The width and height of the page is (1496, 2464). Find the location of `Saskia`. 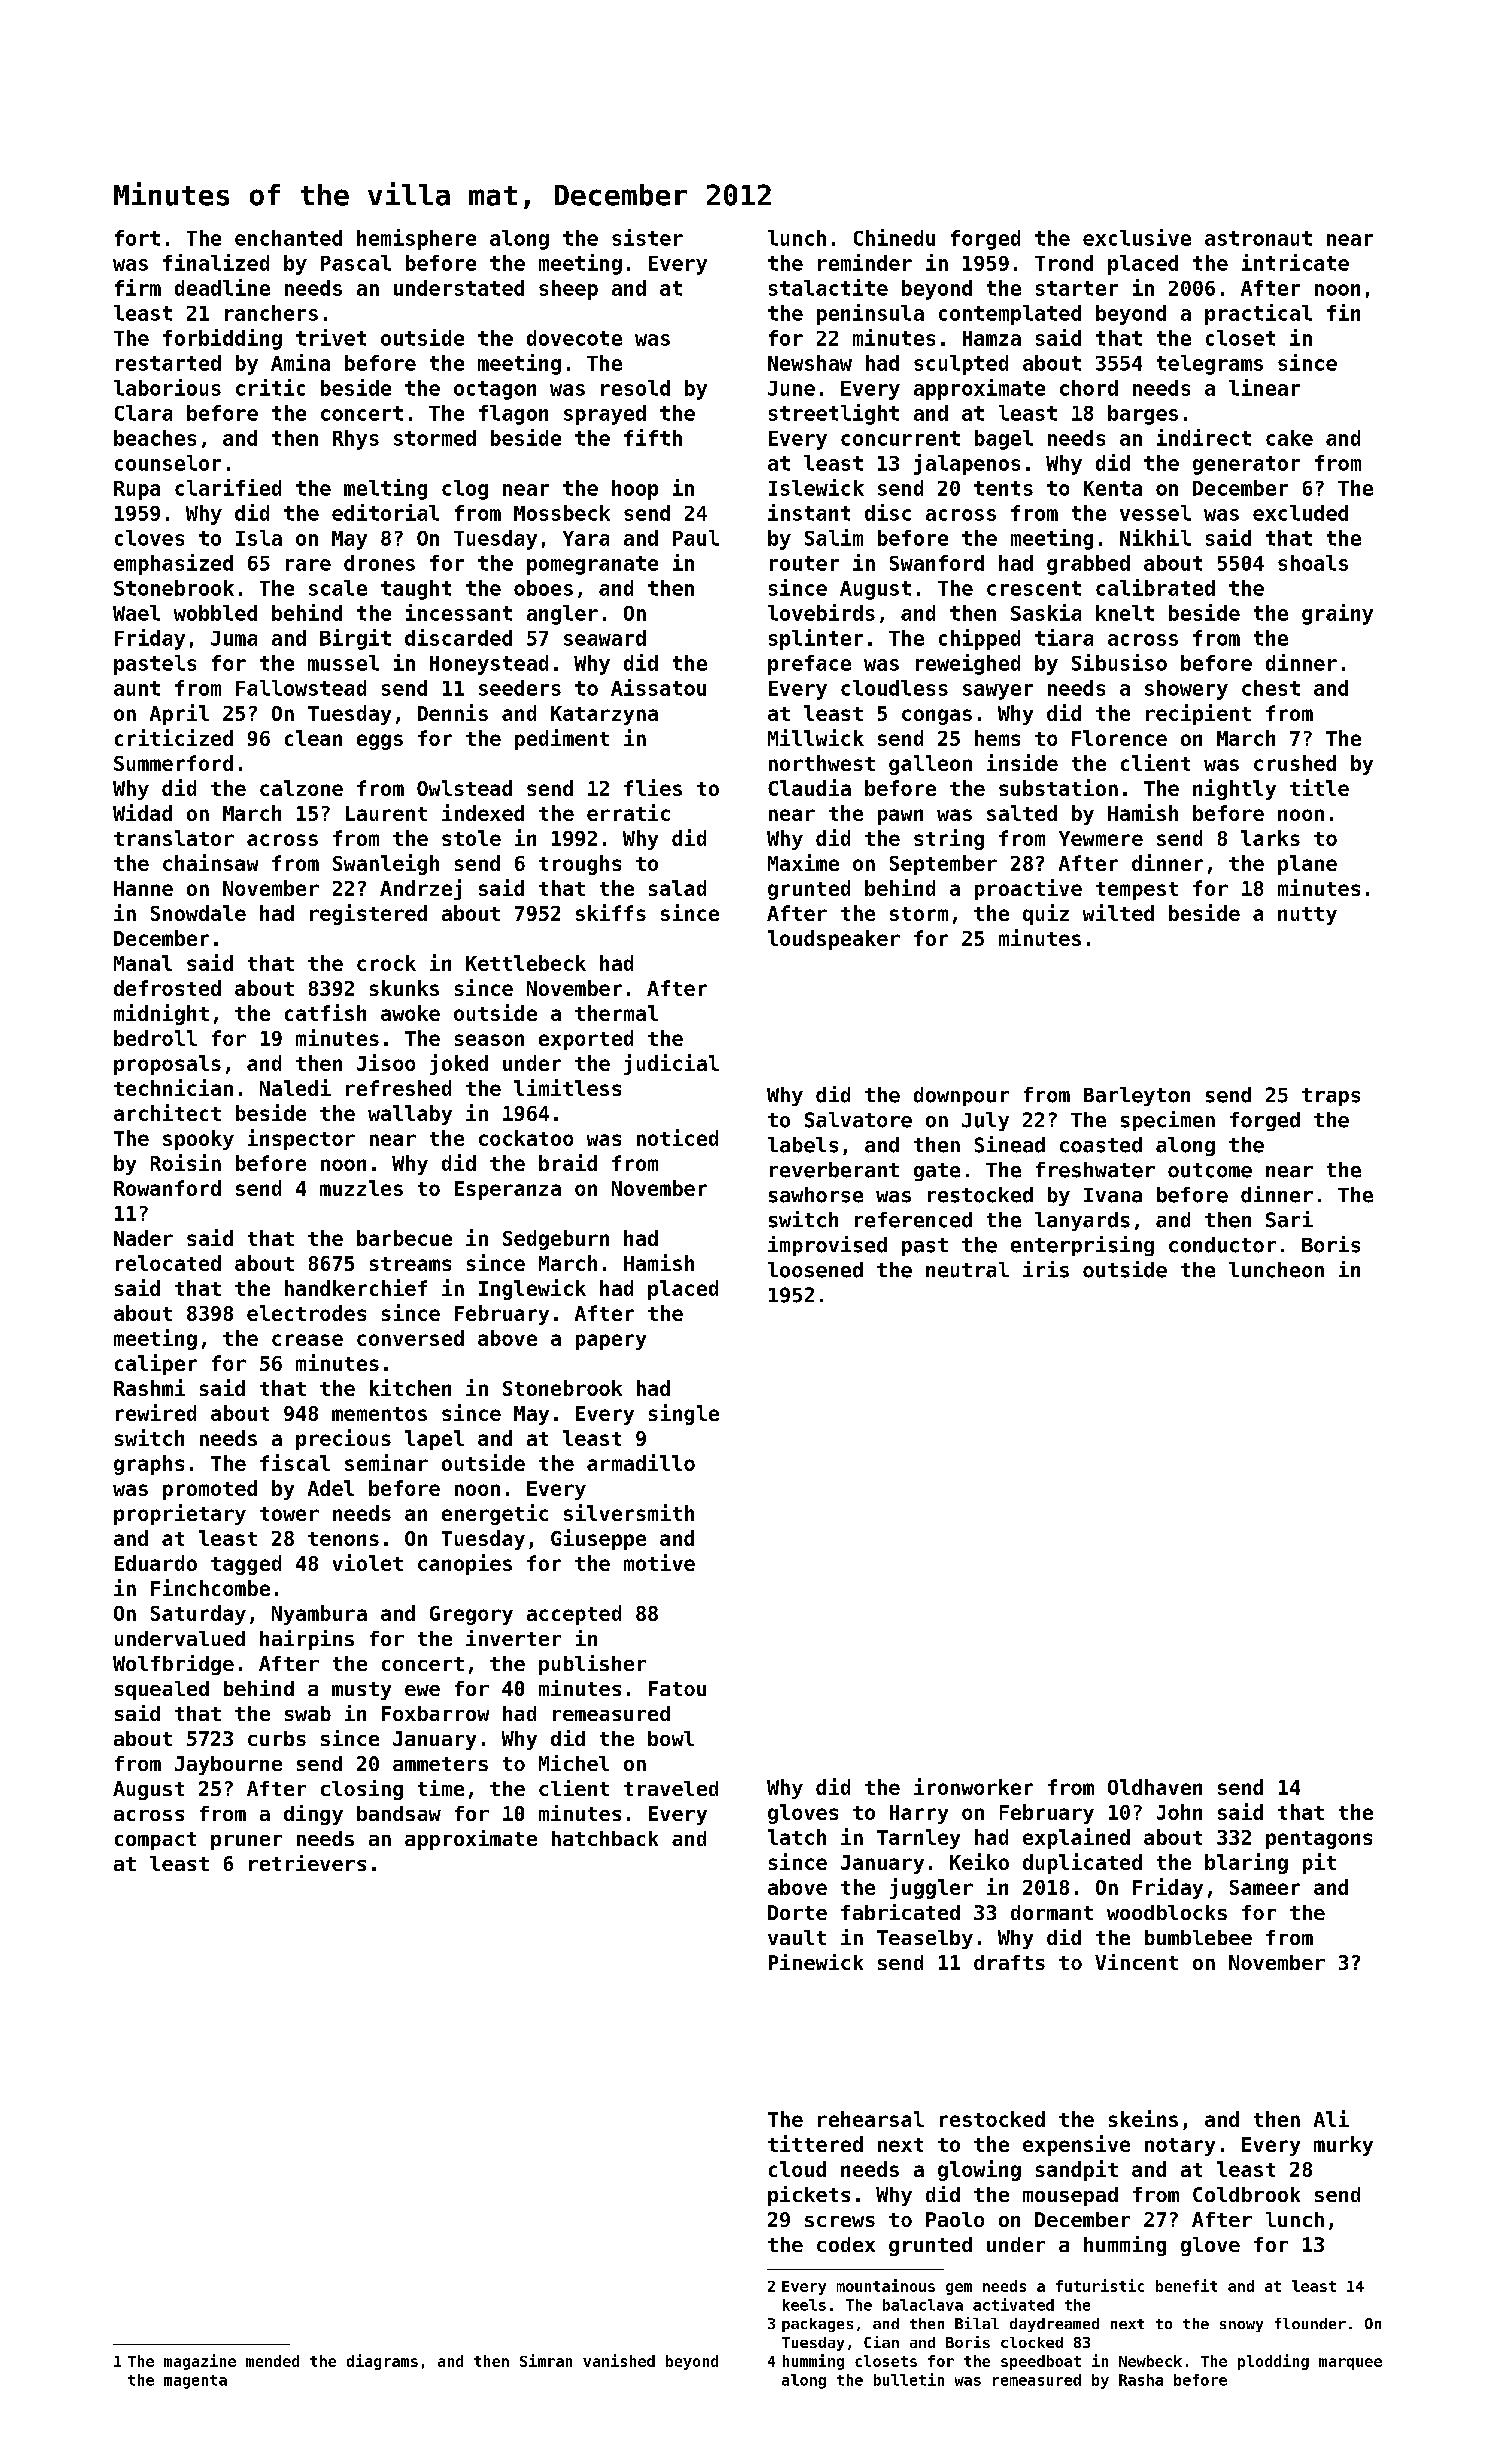

Saskia is located at coordinates (1046, 612).
